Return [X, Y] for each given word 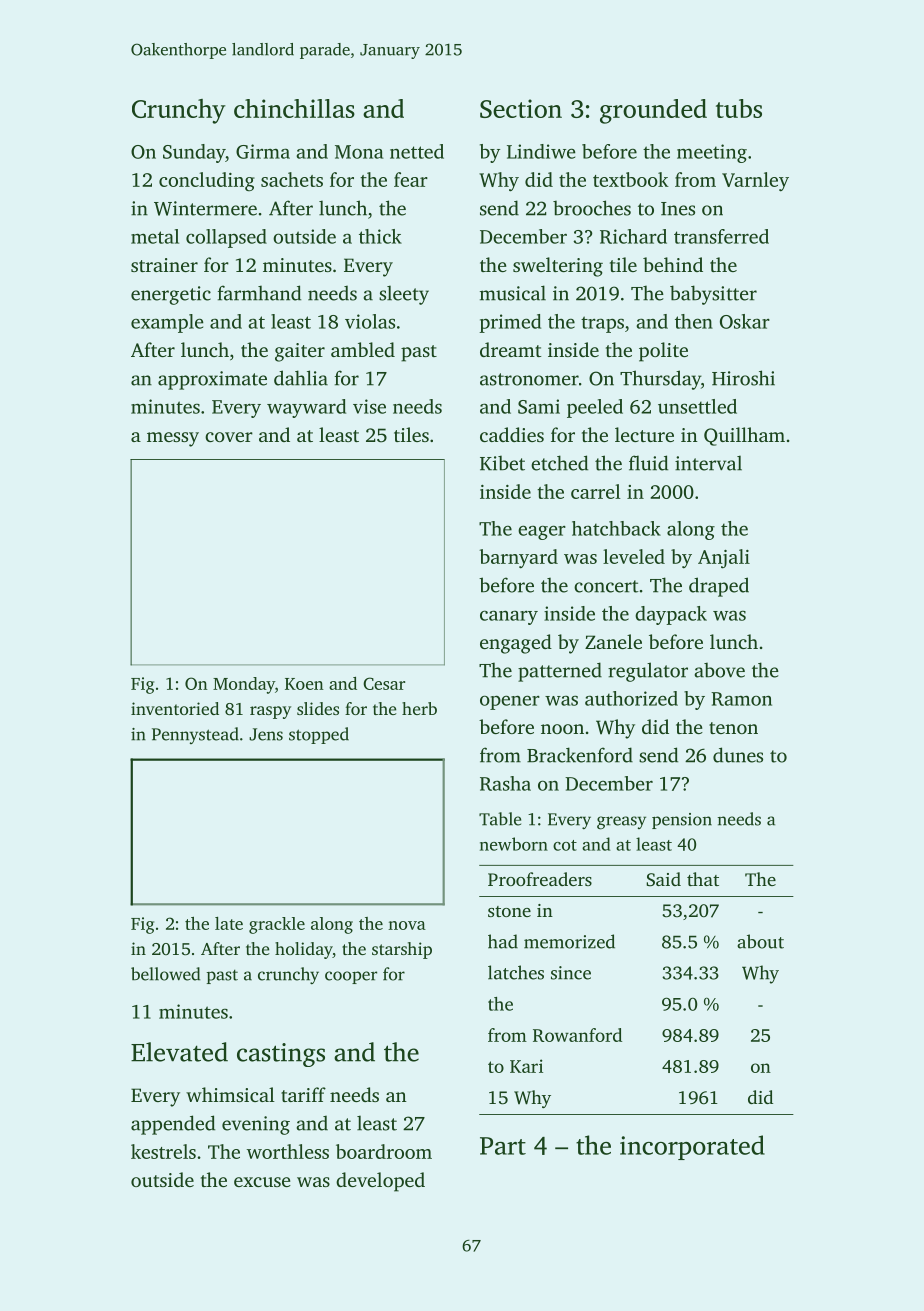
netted [417, 151]
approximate [212, 380]
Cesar [384, 683]
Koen [304, 684]
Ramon [741, 699]
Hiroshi [743, 378]
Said [663, 879]
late [229, 923]
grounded [653, 111]
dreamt [510, 349]
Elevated [179, 1052]
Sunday [194, 153]
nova [407, 925]
